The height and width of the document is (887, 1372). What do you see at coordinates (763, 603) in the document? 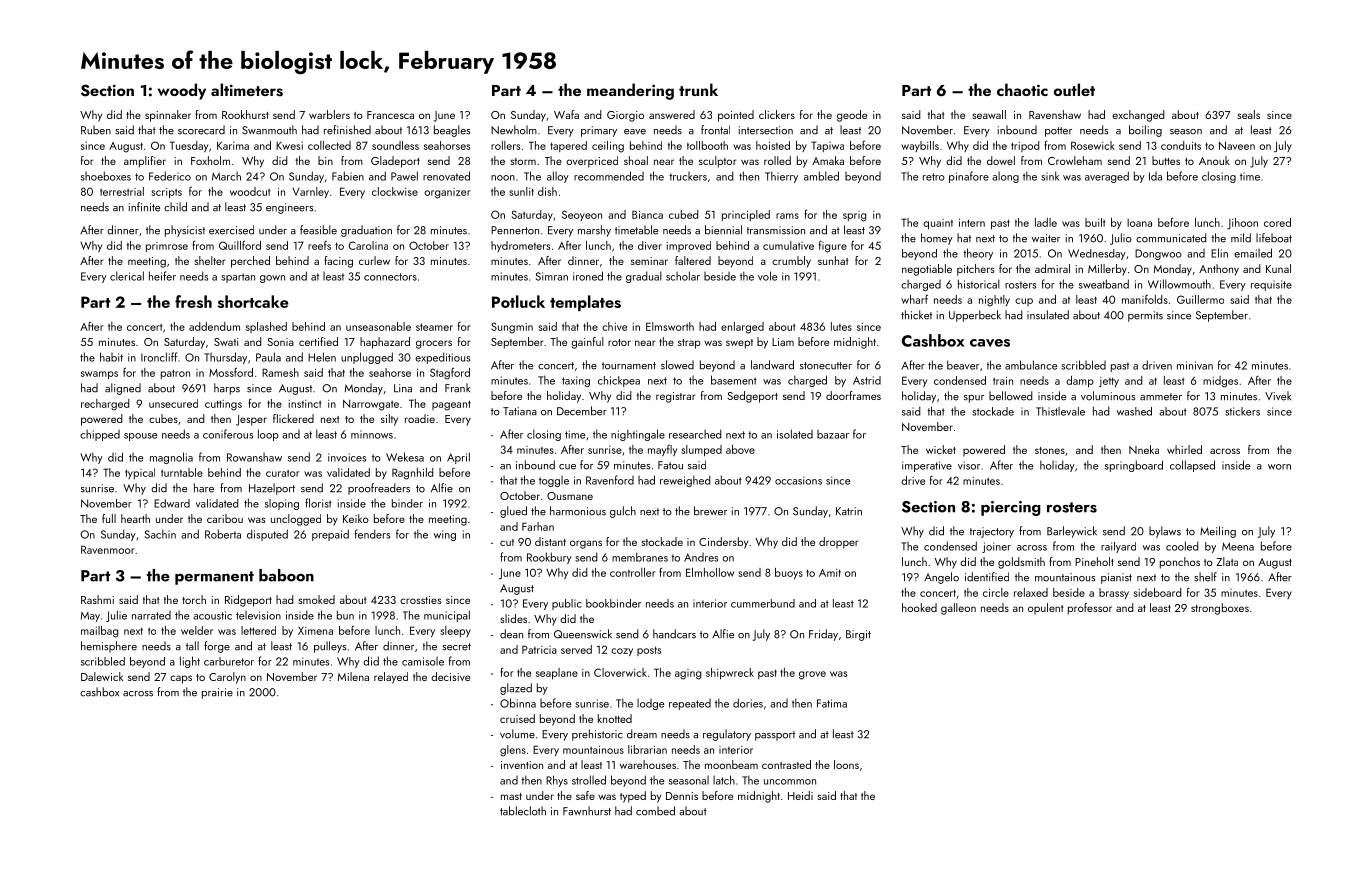
I see `cummerbund` at bounding box center [763, 603].
